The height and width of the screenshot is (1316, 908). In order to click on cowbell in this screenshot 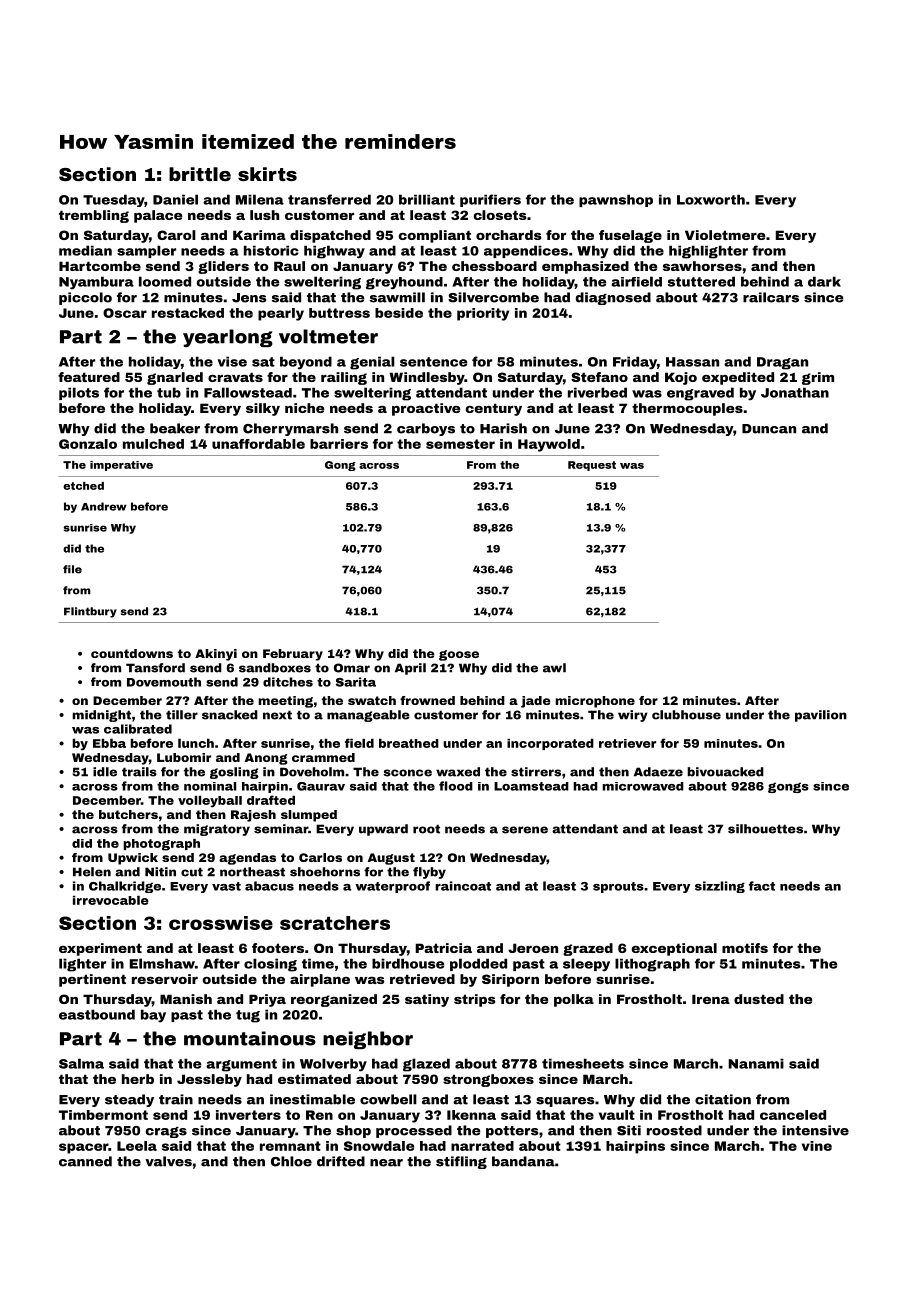, I will do `click(388, 1099)`.
